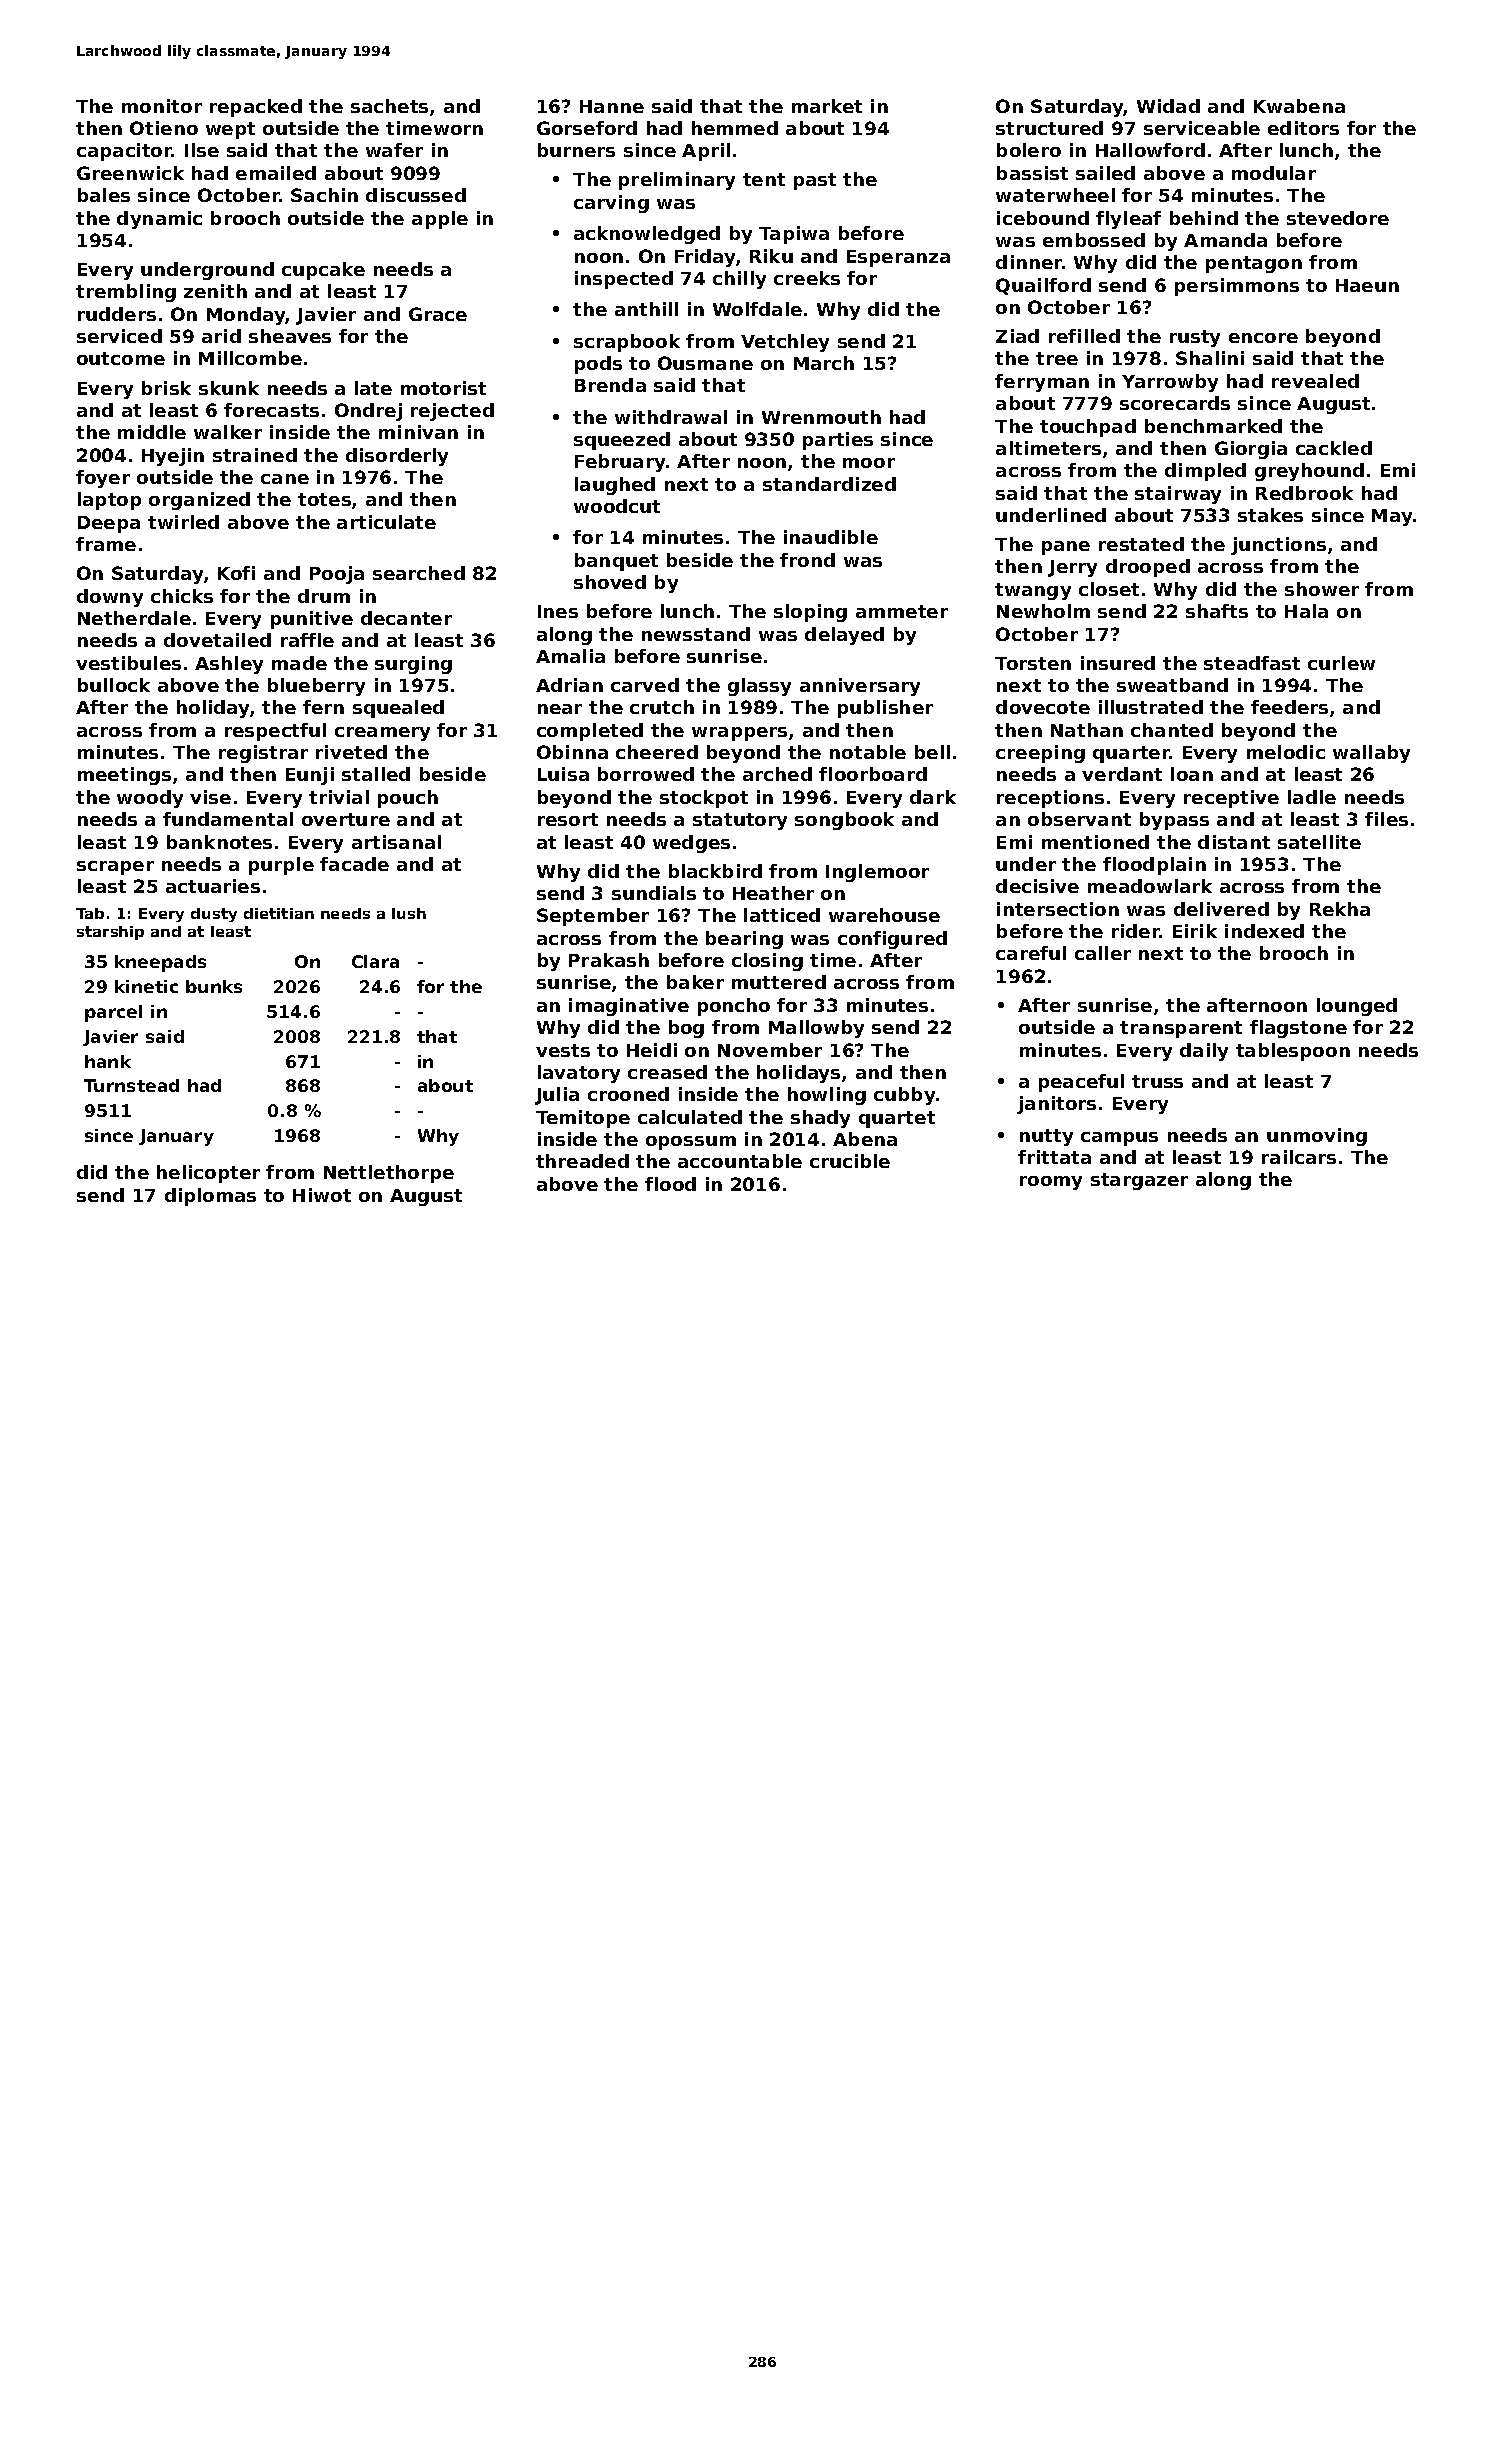 The height and width of the screenshot is (2464, 1496). I want to click on diplomas, so click(210, 1197).
